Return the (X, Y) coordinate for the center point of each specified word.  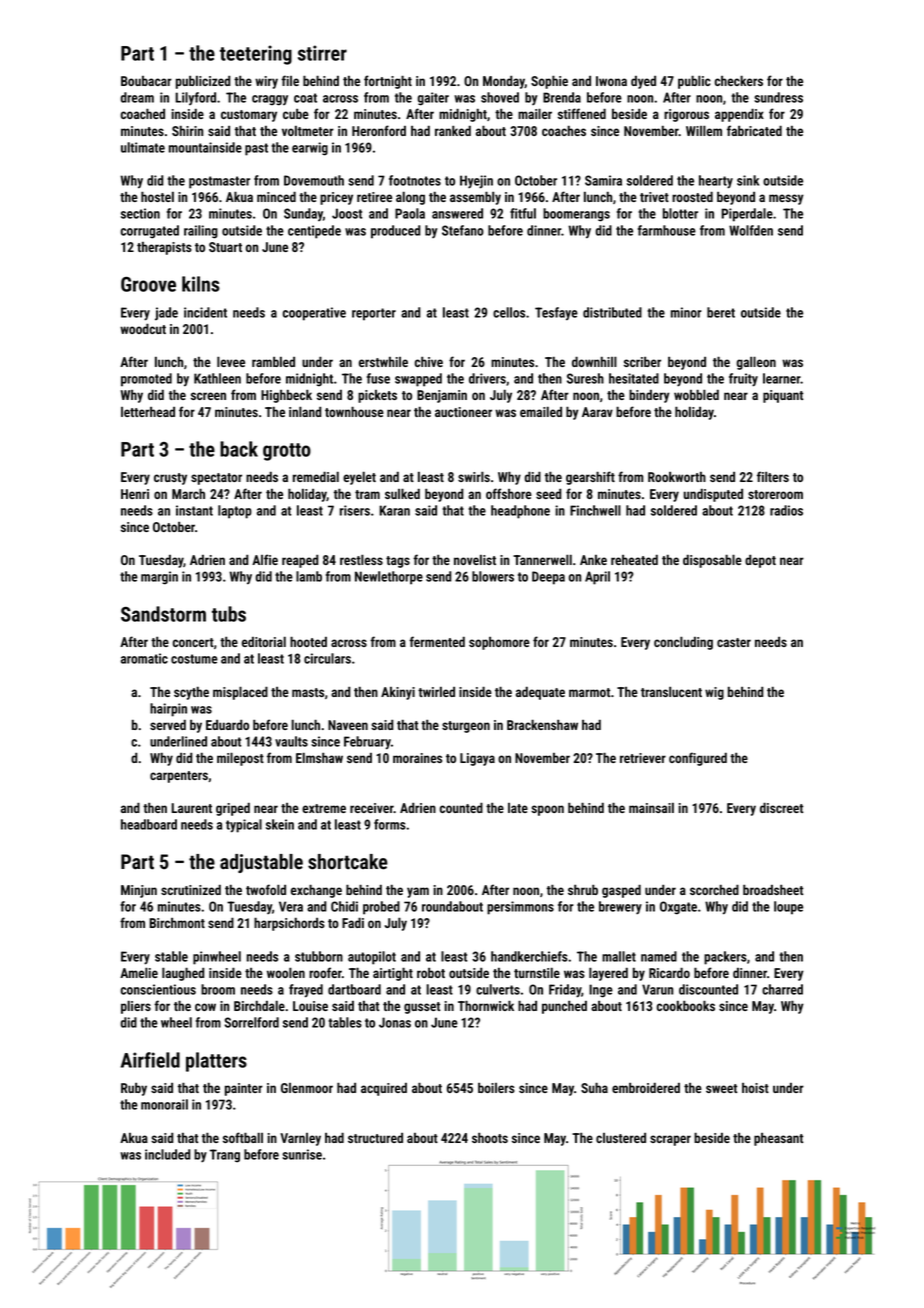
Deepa (548, 578)
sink (748, 180)
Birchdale (259, 1005)
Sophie (549, 82)
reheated (634, 559)
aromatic (144, 658)
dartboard (354, 989)
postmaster (219, 182)
